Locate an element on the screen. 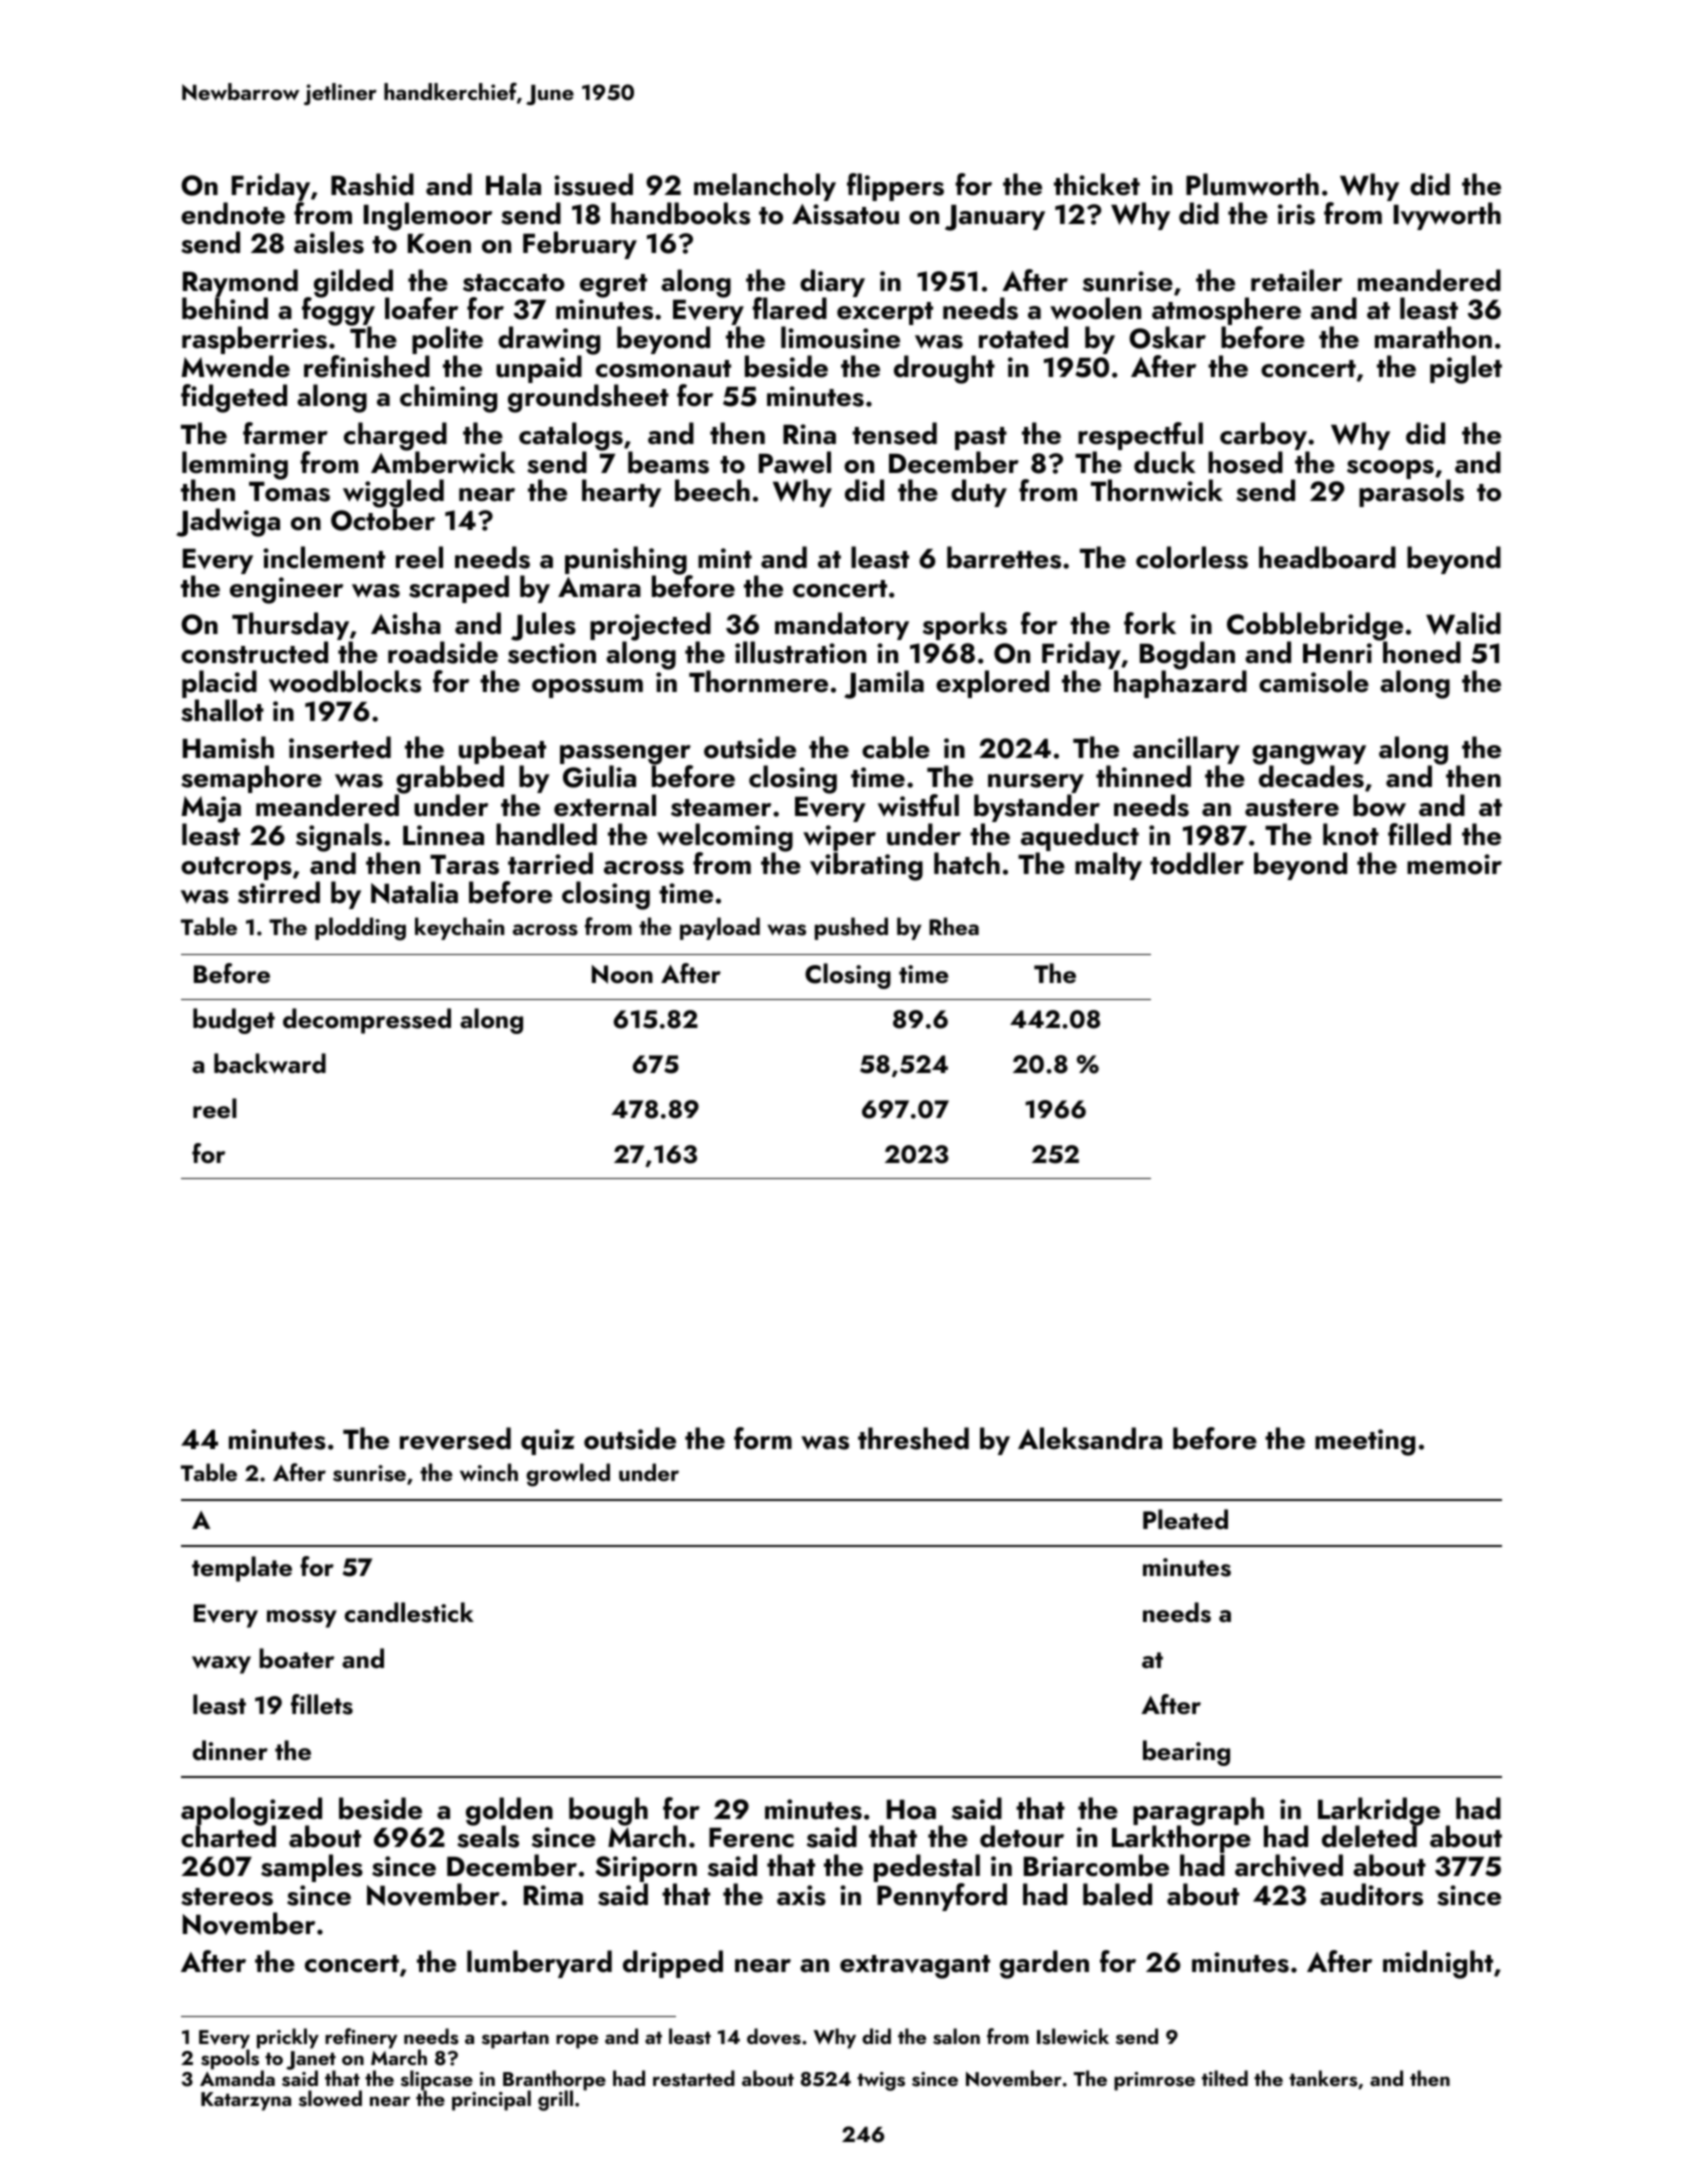 Image resolution: width=1683 pixels, height=2178 pixels. Pawel is located at coordinates (795, 462).
